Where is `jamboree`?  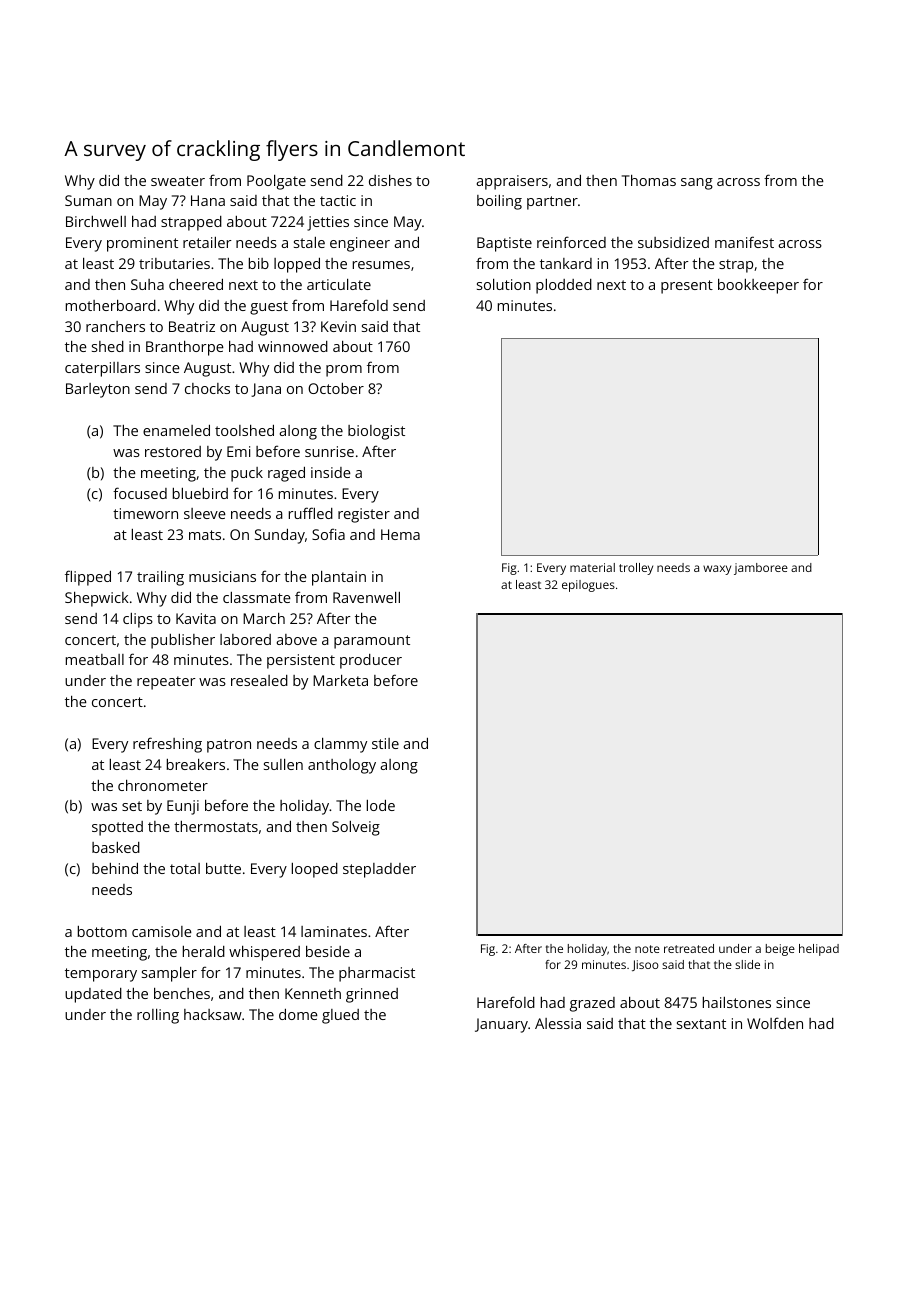 jamboree is located at coordinates (761, 569).
